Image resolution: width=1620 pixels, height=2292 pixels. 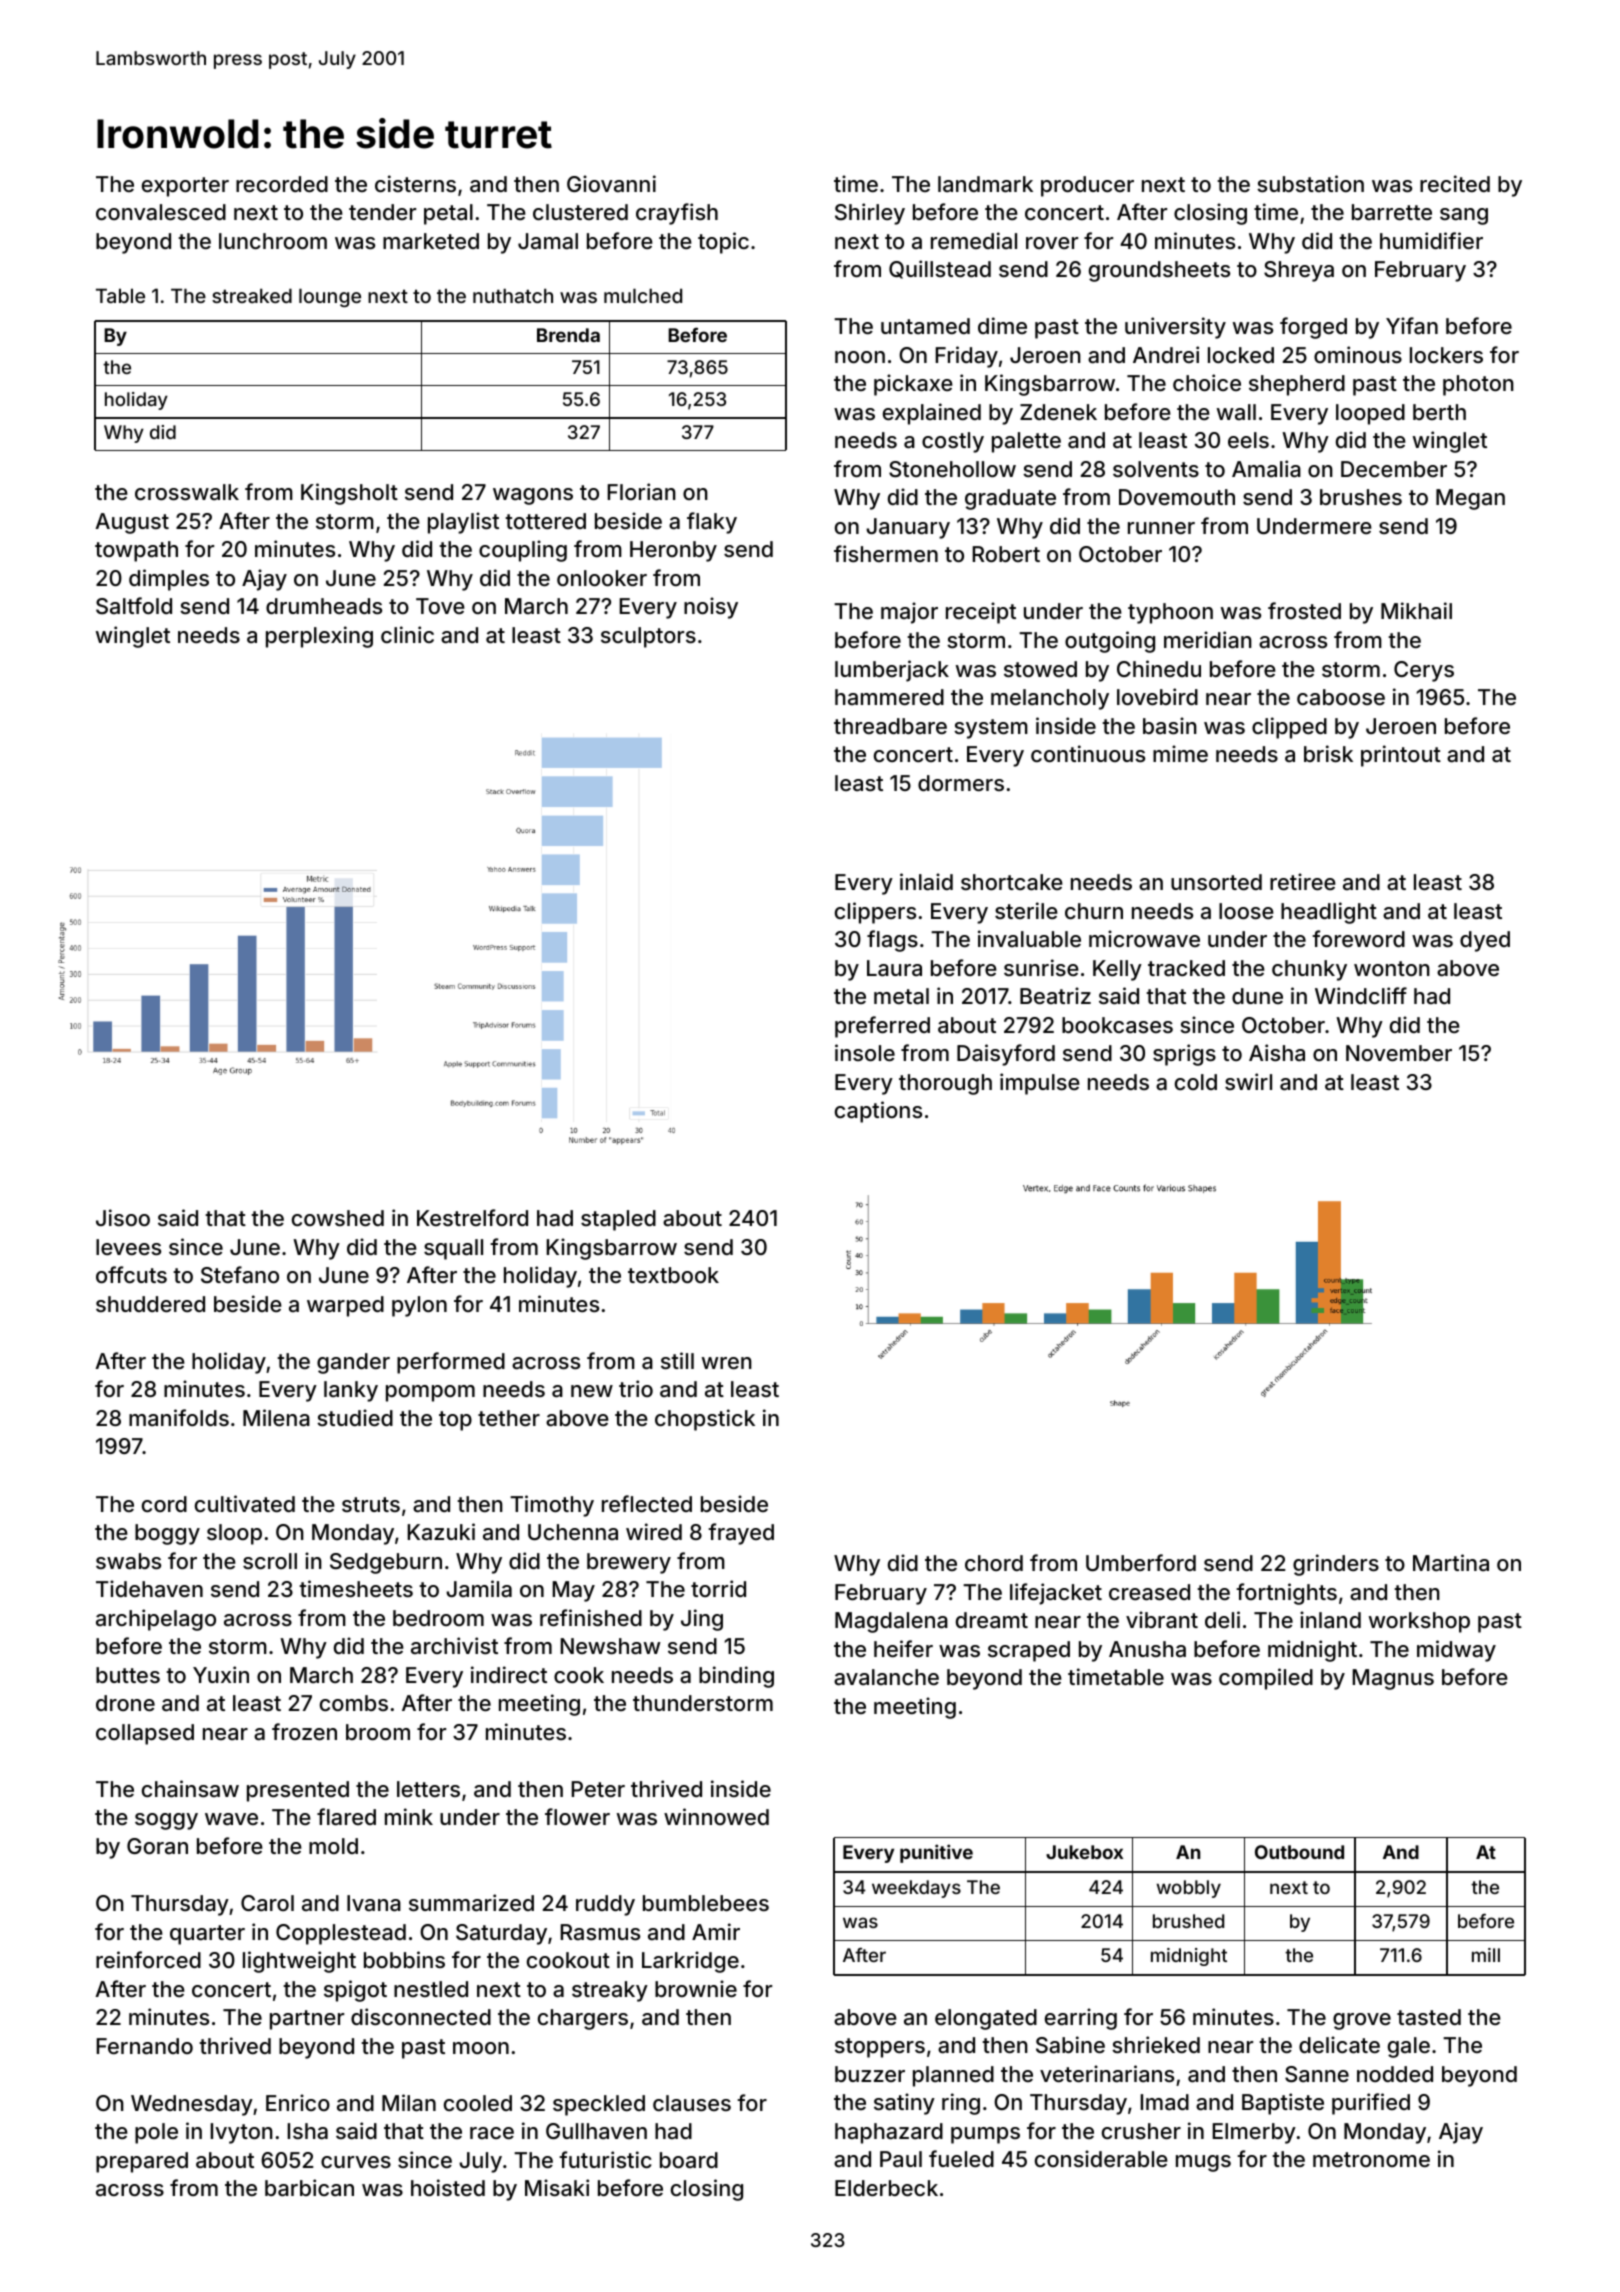 What do you see at coordinates (161, 212) in the screenshot?
I see `convalesced` at bounding box center [161, 212].
